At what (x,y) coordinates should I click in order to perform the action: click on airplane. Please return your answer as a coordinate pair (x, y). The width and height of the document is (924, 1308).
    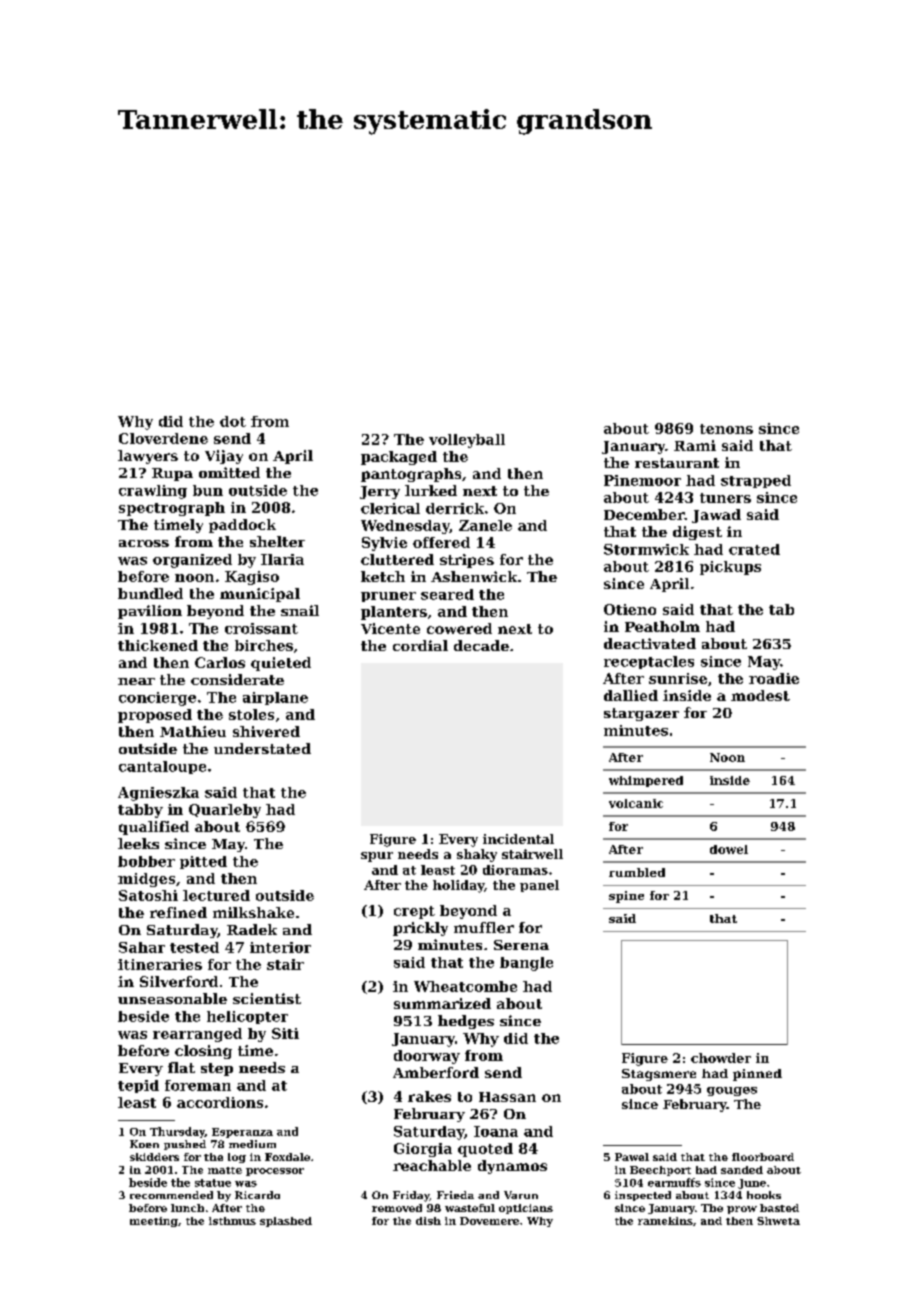
    Looking at the image, I should click on (275, 698).
